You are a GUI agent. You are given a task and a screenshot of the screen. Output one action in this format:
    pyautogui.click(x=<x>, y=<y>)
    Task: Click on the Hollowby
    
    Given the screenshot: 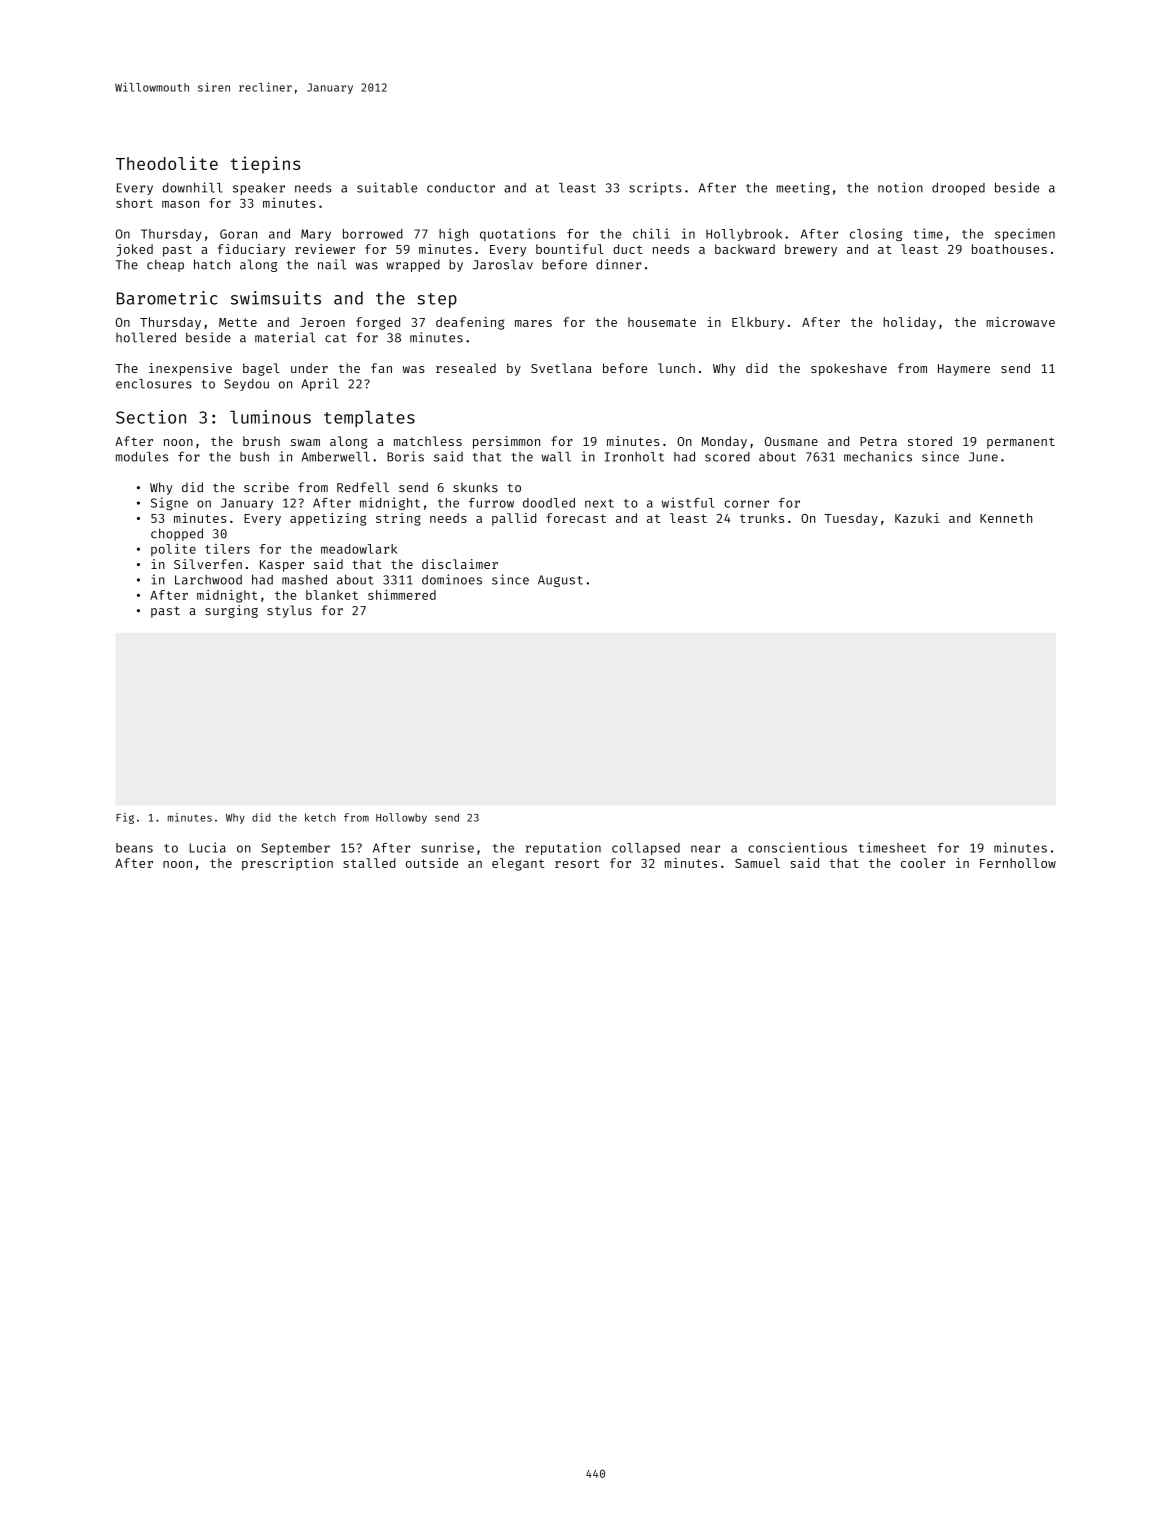 What is the action you would take?
    pyautogui.click(x=401, y=818)
